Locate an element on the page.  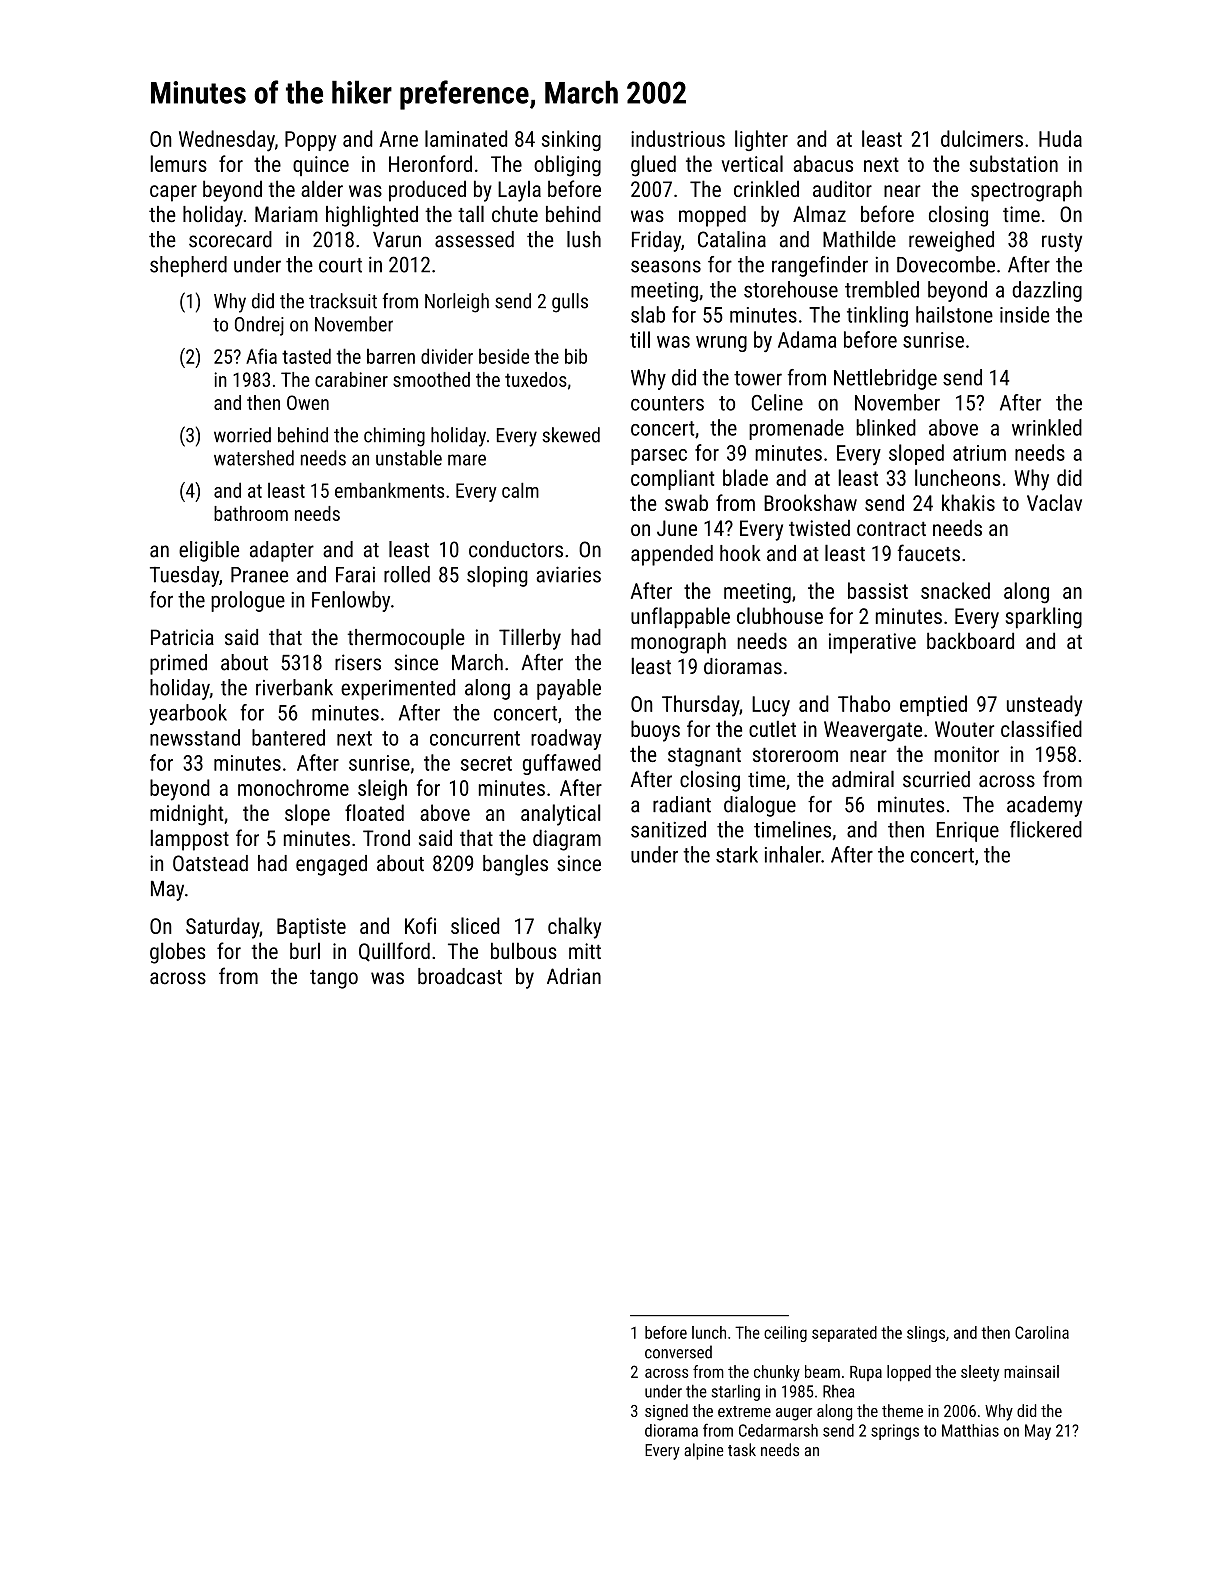
alpine is located at coordinates (703, 1451).
